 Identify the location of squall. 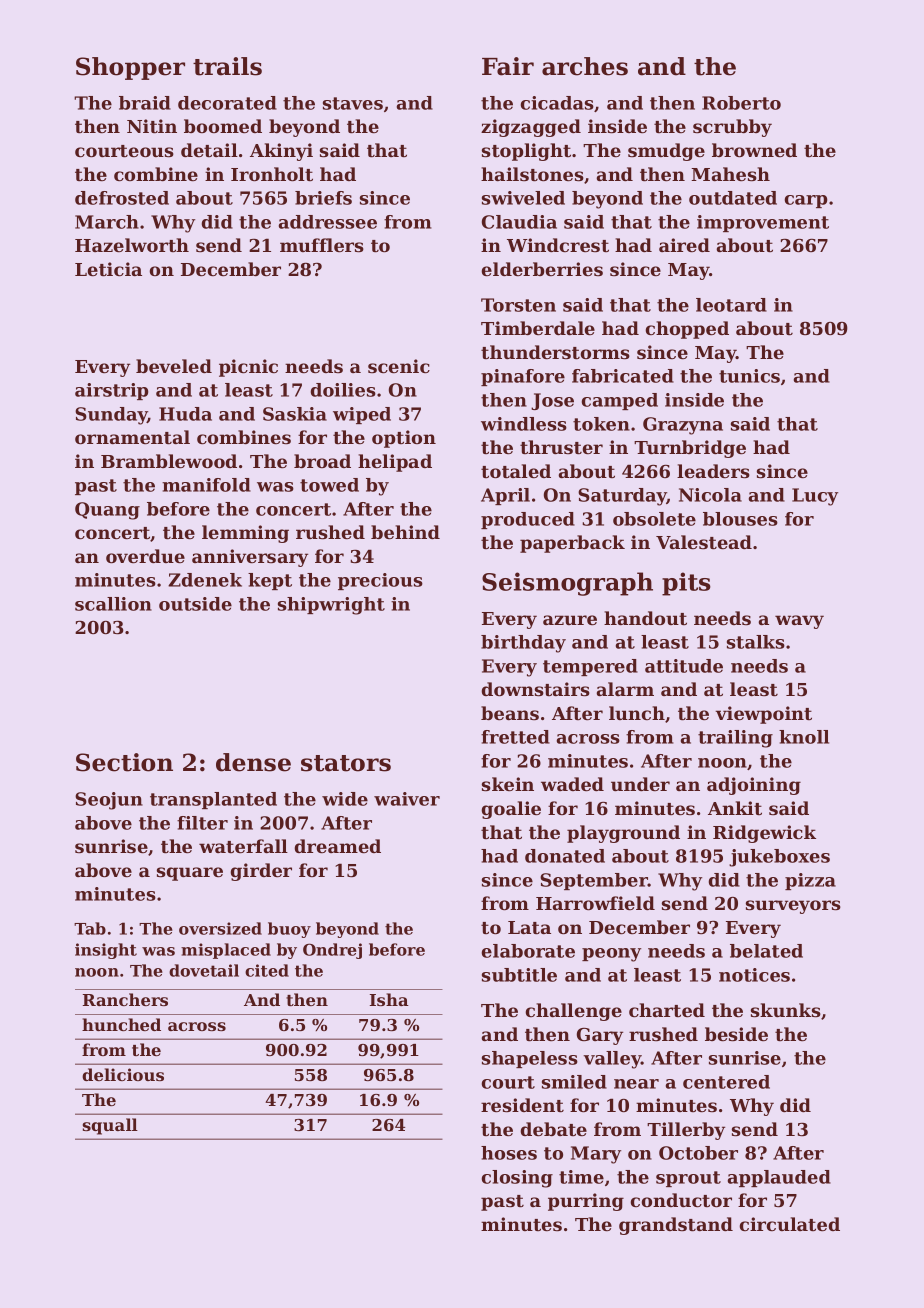
(110, 1126).
